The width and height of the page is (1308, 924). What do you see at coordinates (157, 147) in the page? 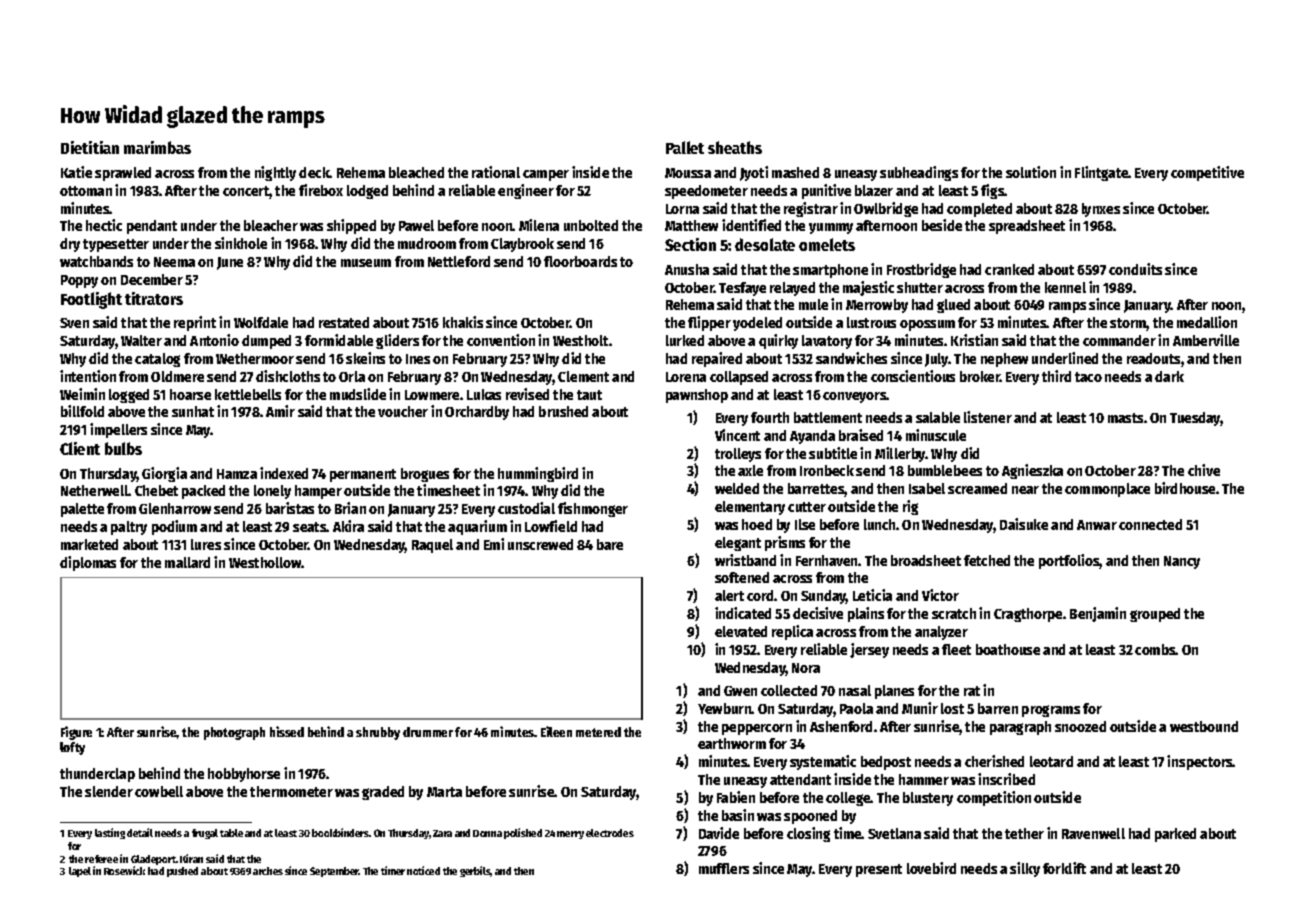
I see `marimbas` at bounding box center [157, 147].
